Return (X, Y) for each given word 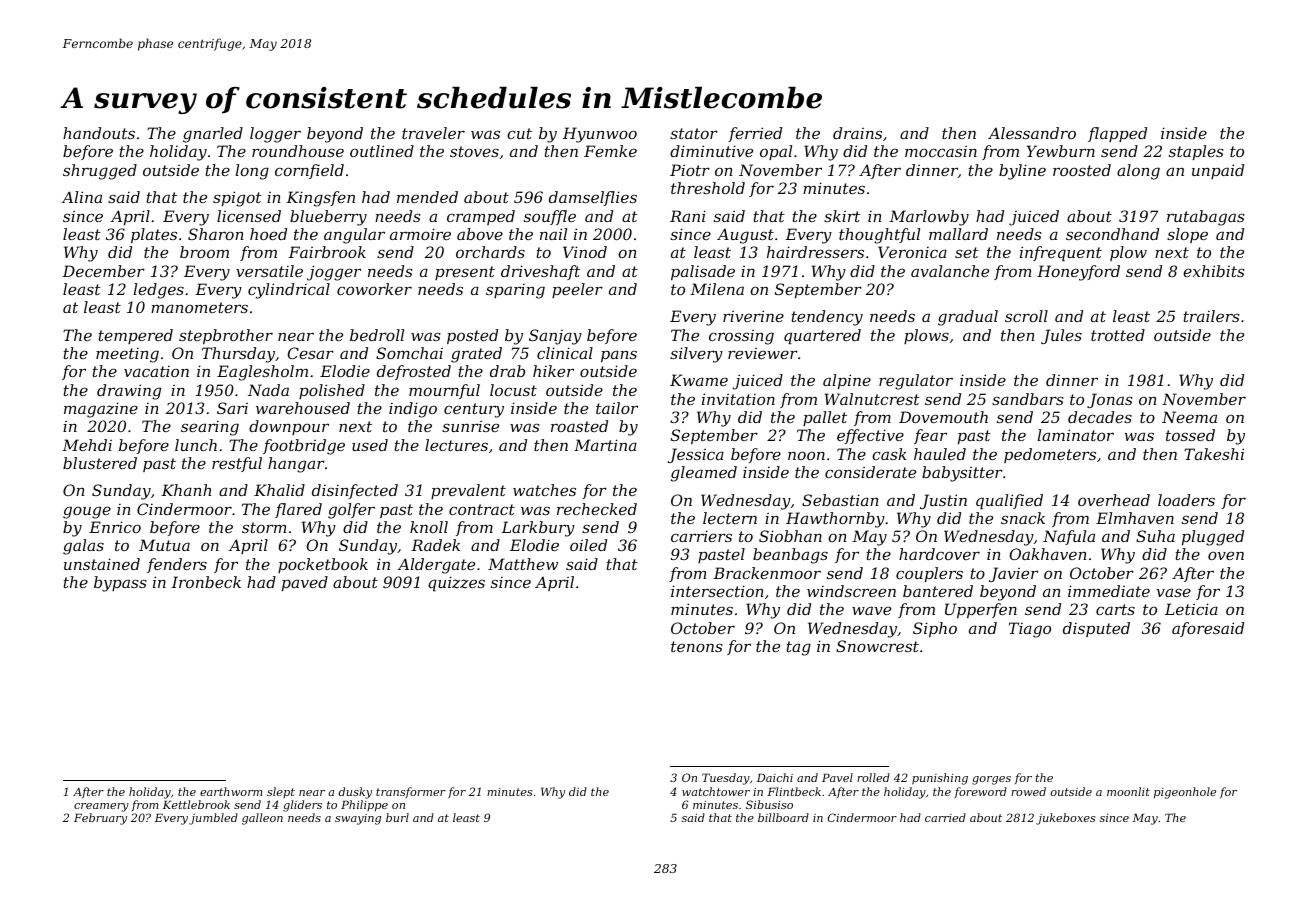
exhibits (1214, 271)
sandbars (1028, 399)
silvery (696, 355)
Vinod (585, 252)
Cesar (311, 353)
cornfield (309, 171)
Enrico (115, 527)
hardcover (939, 554)
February (100, 819)
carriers (701, 536)
